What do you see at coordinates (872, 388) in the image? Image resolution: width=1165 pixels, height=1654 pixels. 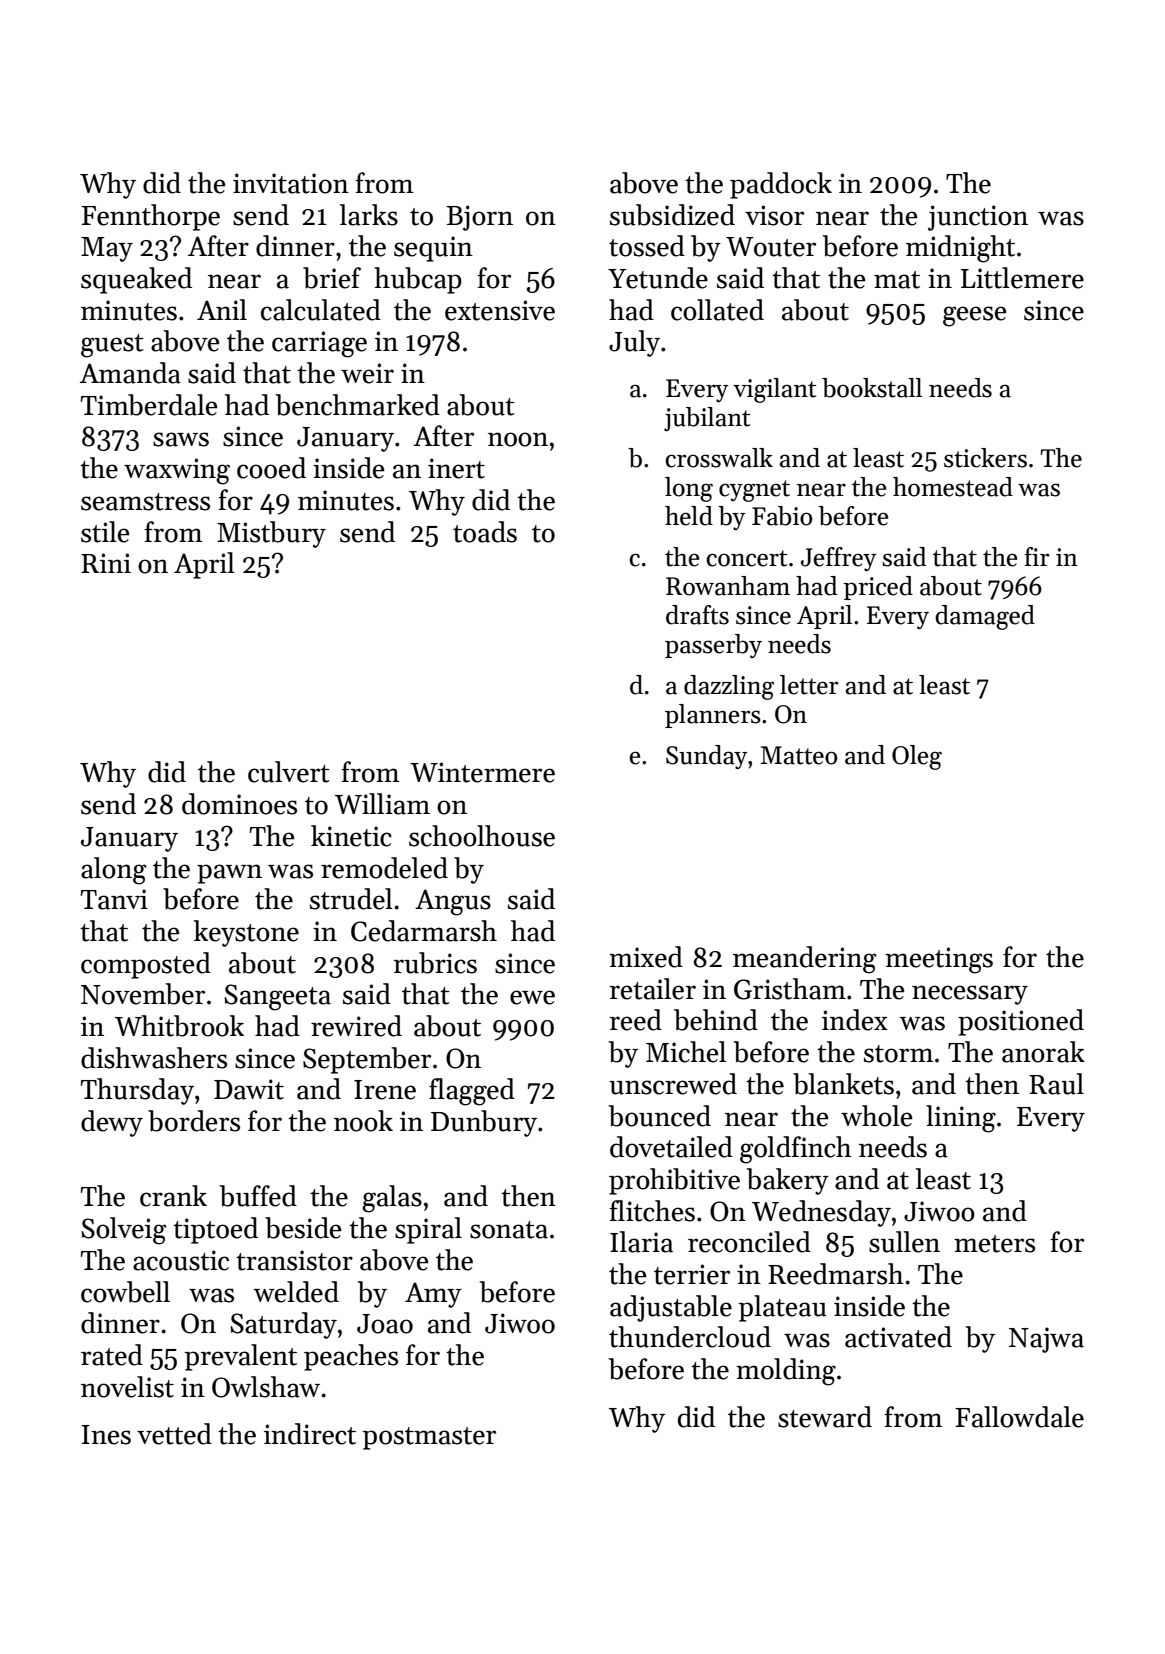 I see `bookstall` at bounding box center [872, 388].
